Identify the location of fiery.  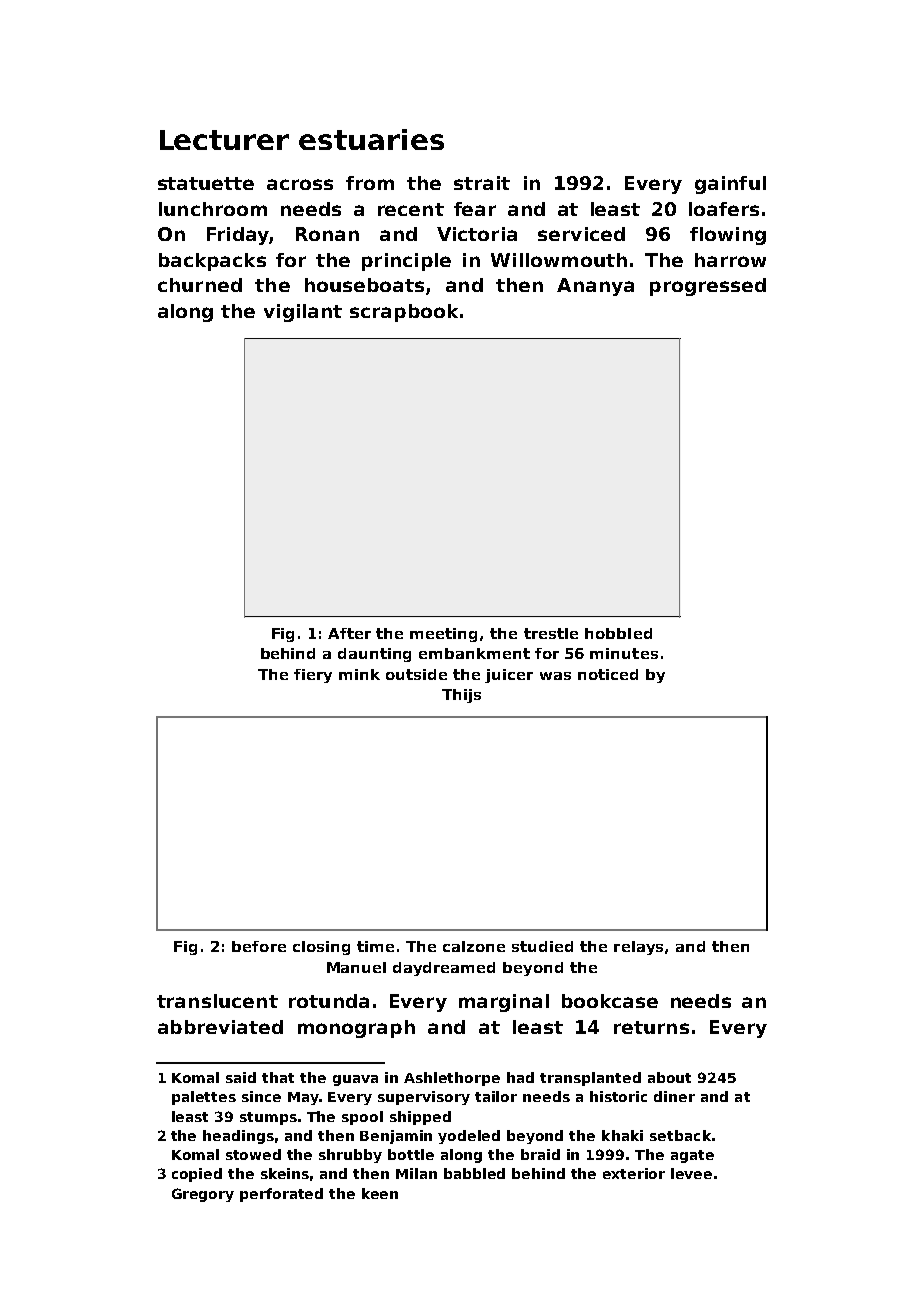
(313, 676).
